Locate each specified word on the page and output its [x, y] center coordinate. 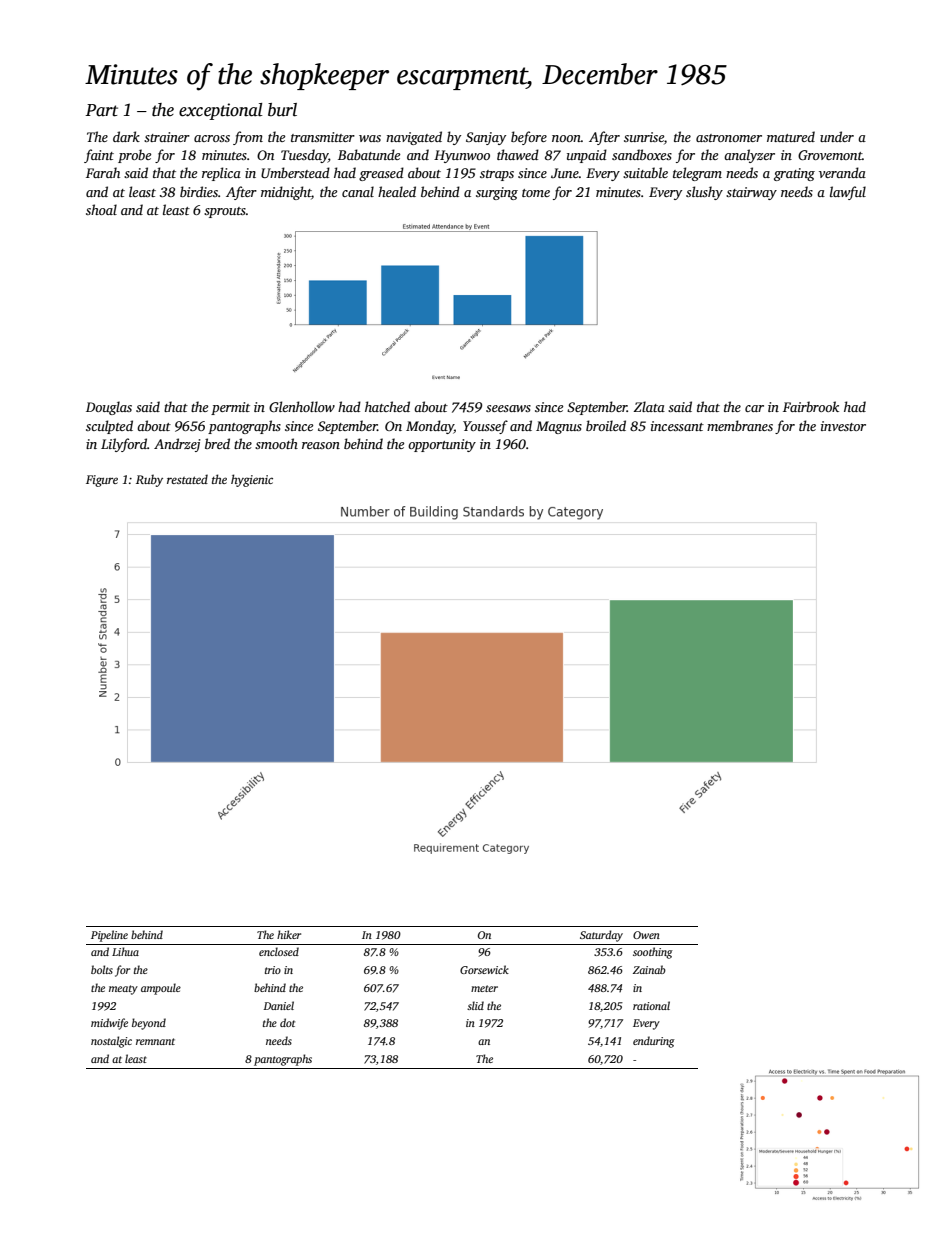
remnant [155, 1041]
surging [497, 193]
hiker [289, 934]
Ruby [149, 480]
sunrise [644, 137]
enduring [654, 1042]
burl [282, 110]
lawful [848, 193]
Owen [646, 935]
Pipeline [109, 936]
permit [230, 408]
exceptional [221, 111]
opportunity [442, 445]
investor [843, 426]
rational [651, 1005]
